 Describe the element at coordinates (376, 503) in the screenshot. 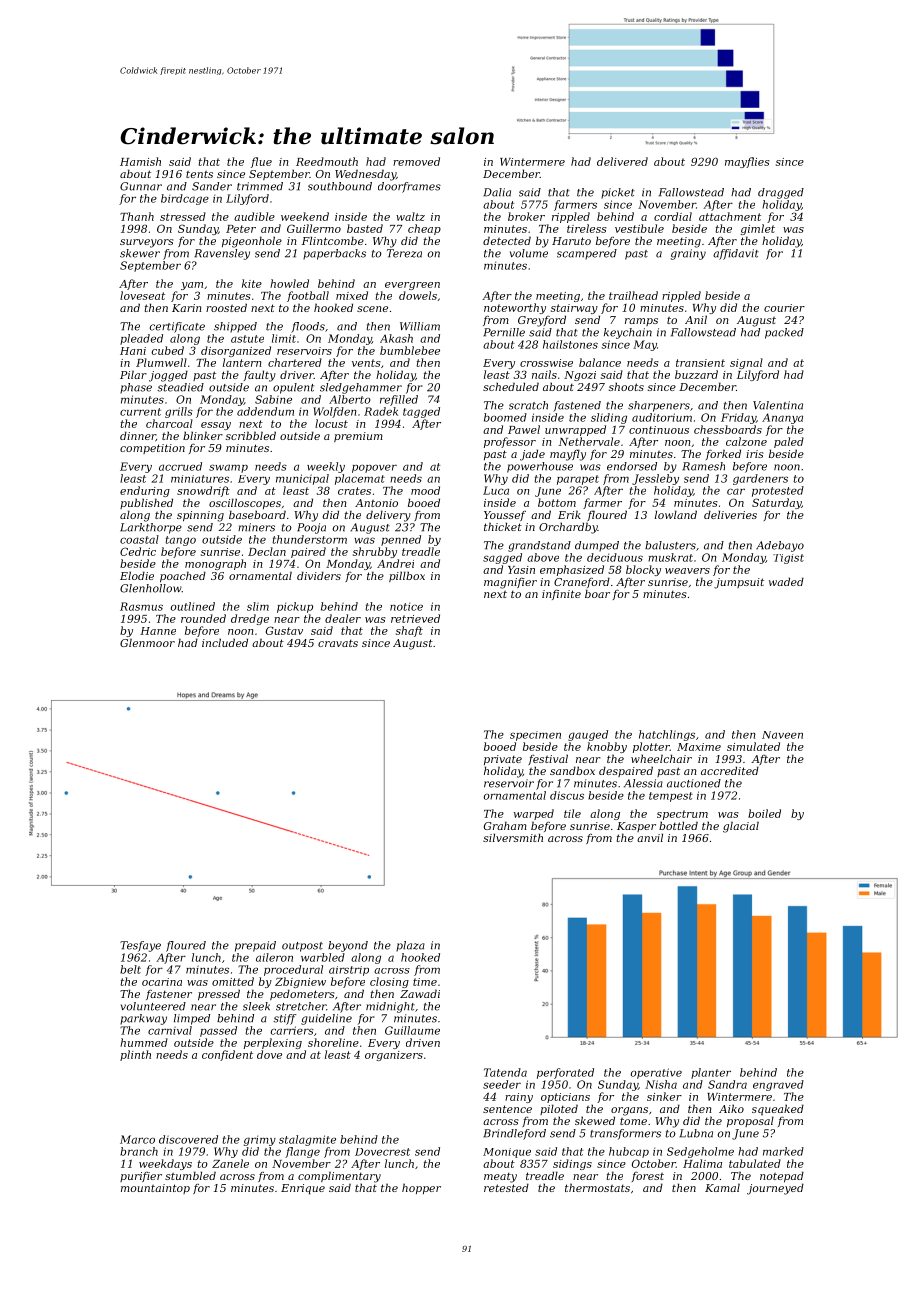

I see `Antonio` at that location.
